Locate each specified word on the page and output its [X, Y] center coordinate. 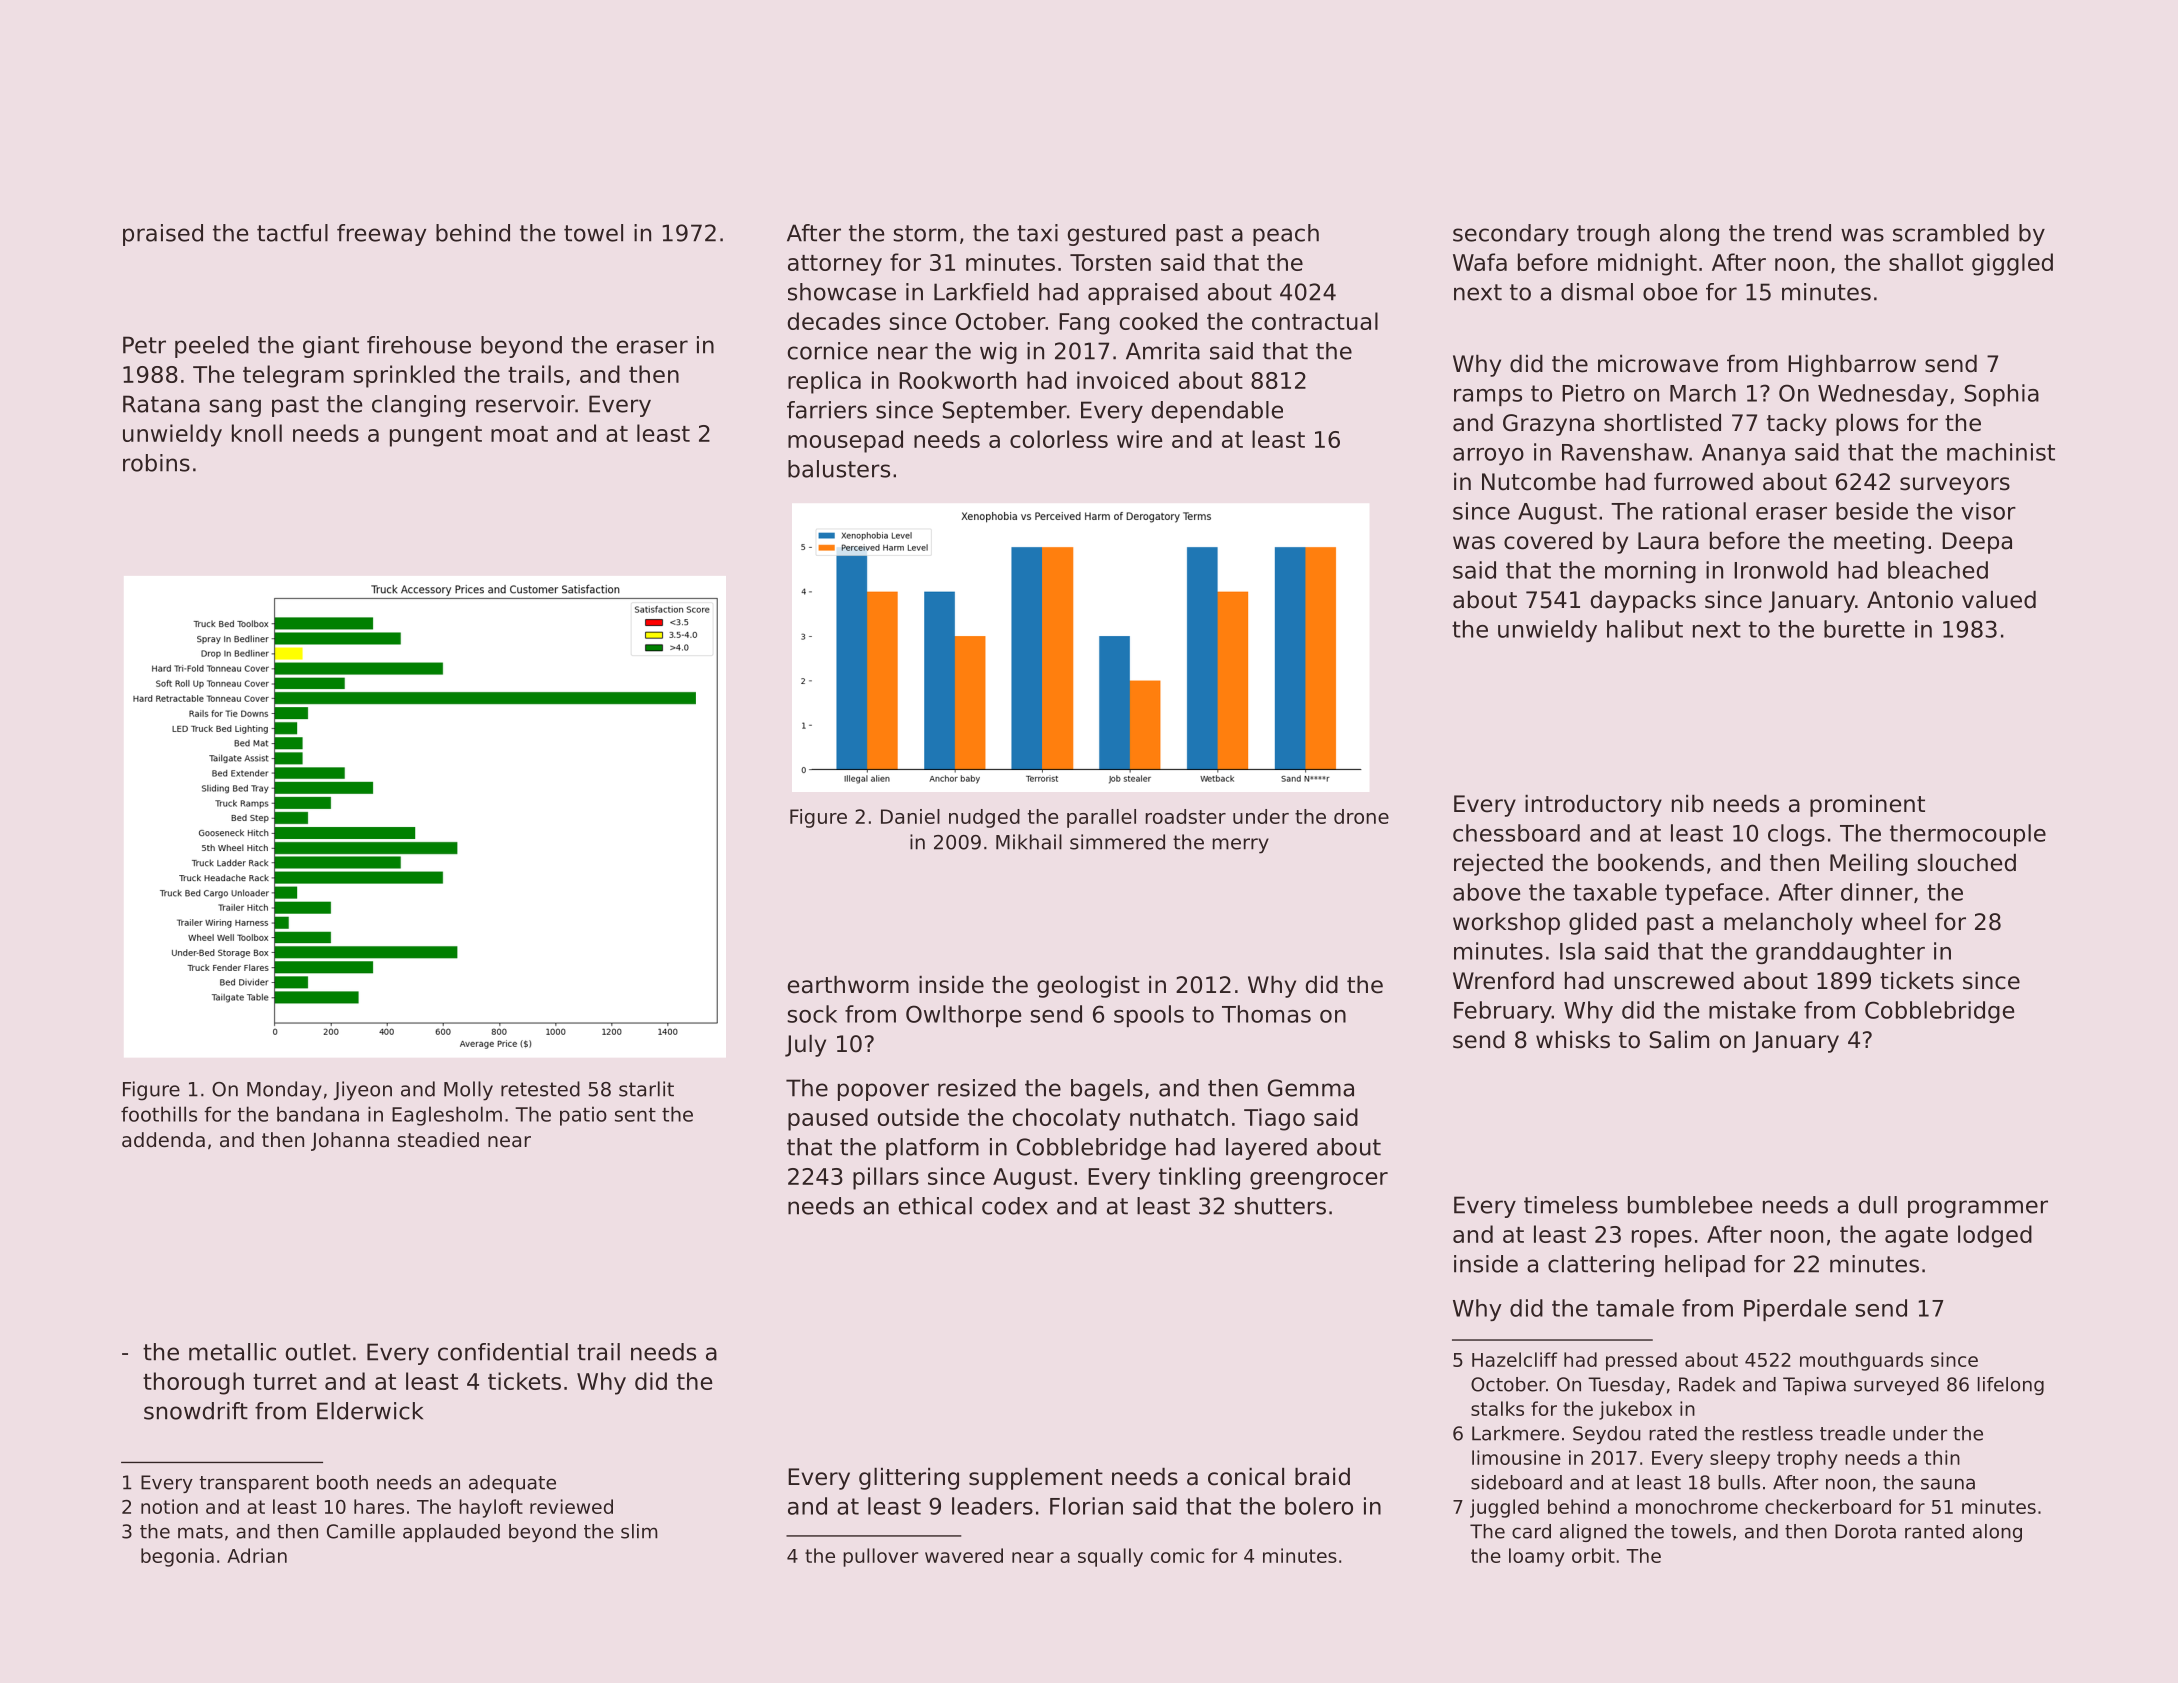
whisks [1573, 1040]
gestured [1116, 235]
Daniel [910, 816]
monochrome [1697, 1506]
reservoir [525, 404]
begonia [177, 1557]
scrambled [1951, 233]
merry [1241, 846]
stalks [1497, 1408]
